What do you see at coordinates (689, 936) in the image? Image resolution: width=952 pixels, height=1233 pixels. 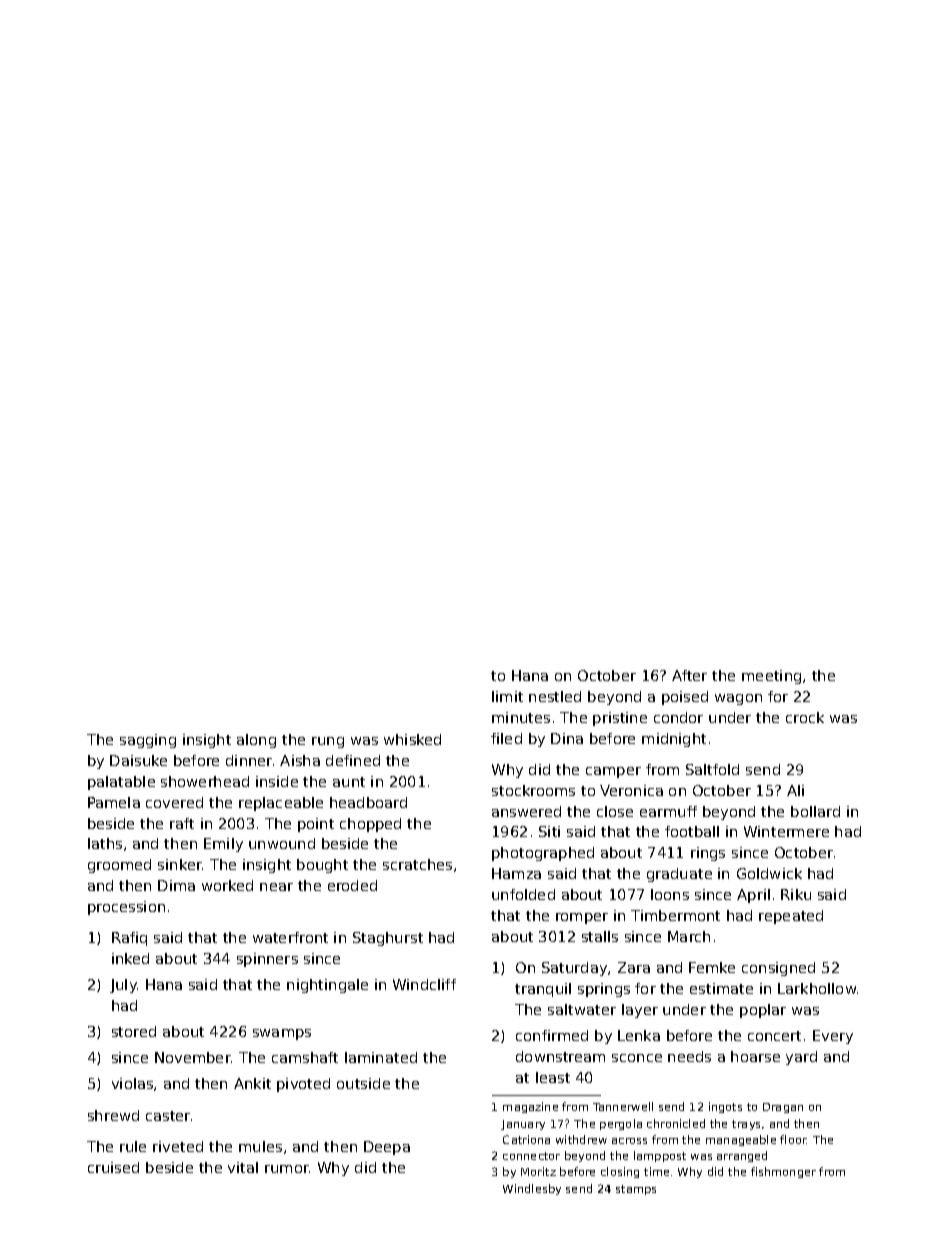 I see `March` at bounding box center [689, 936].
